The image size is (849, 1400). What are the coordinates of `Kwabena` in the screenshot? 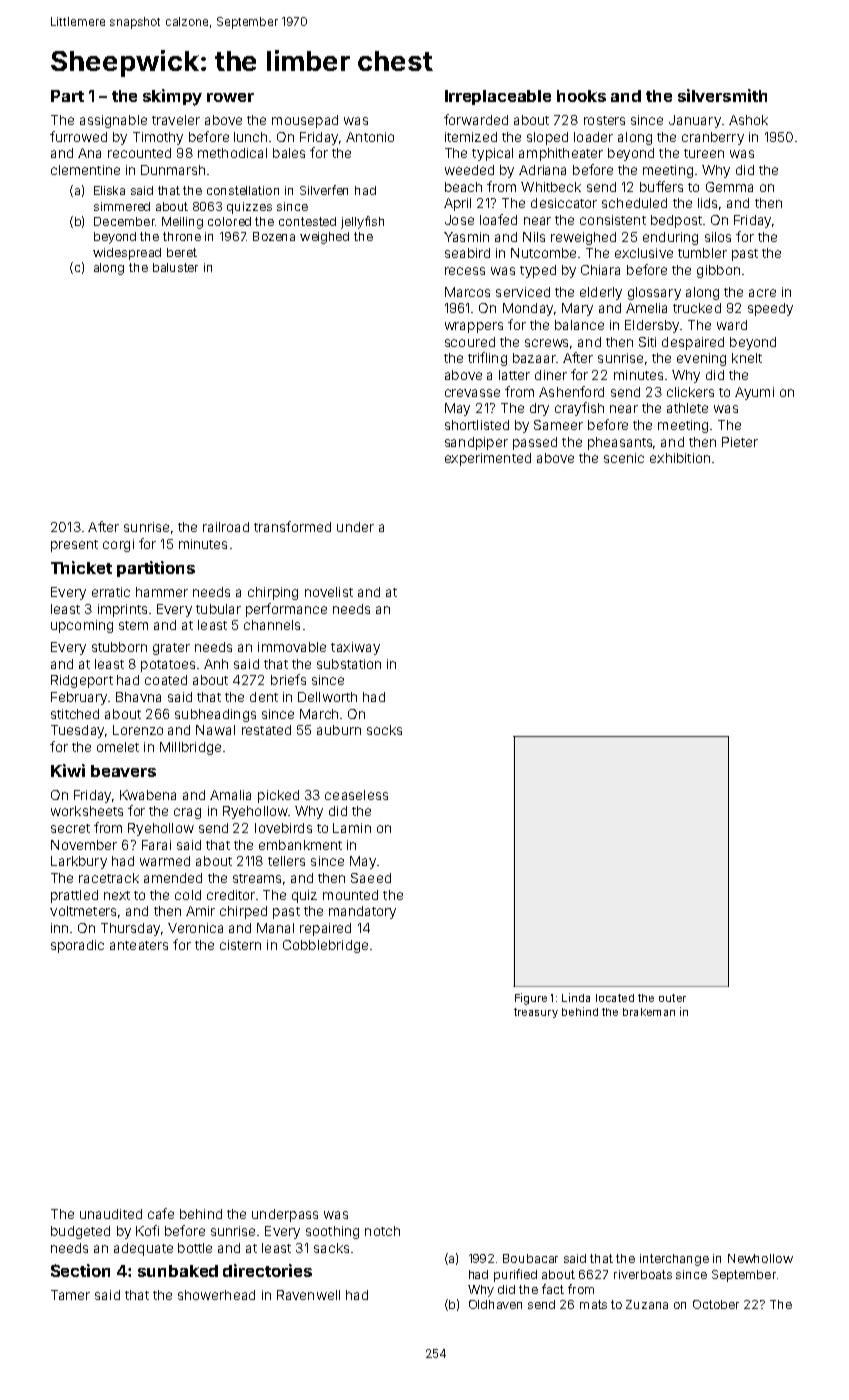 It's located at (148, 795).
